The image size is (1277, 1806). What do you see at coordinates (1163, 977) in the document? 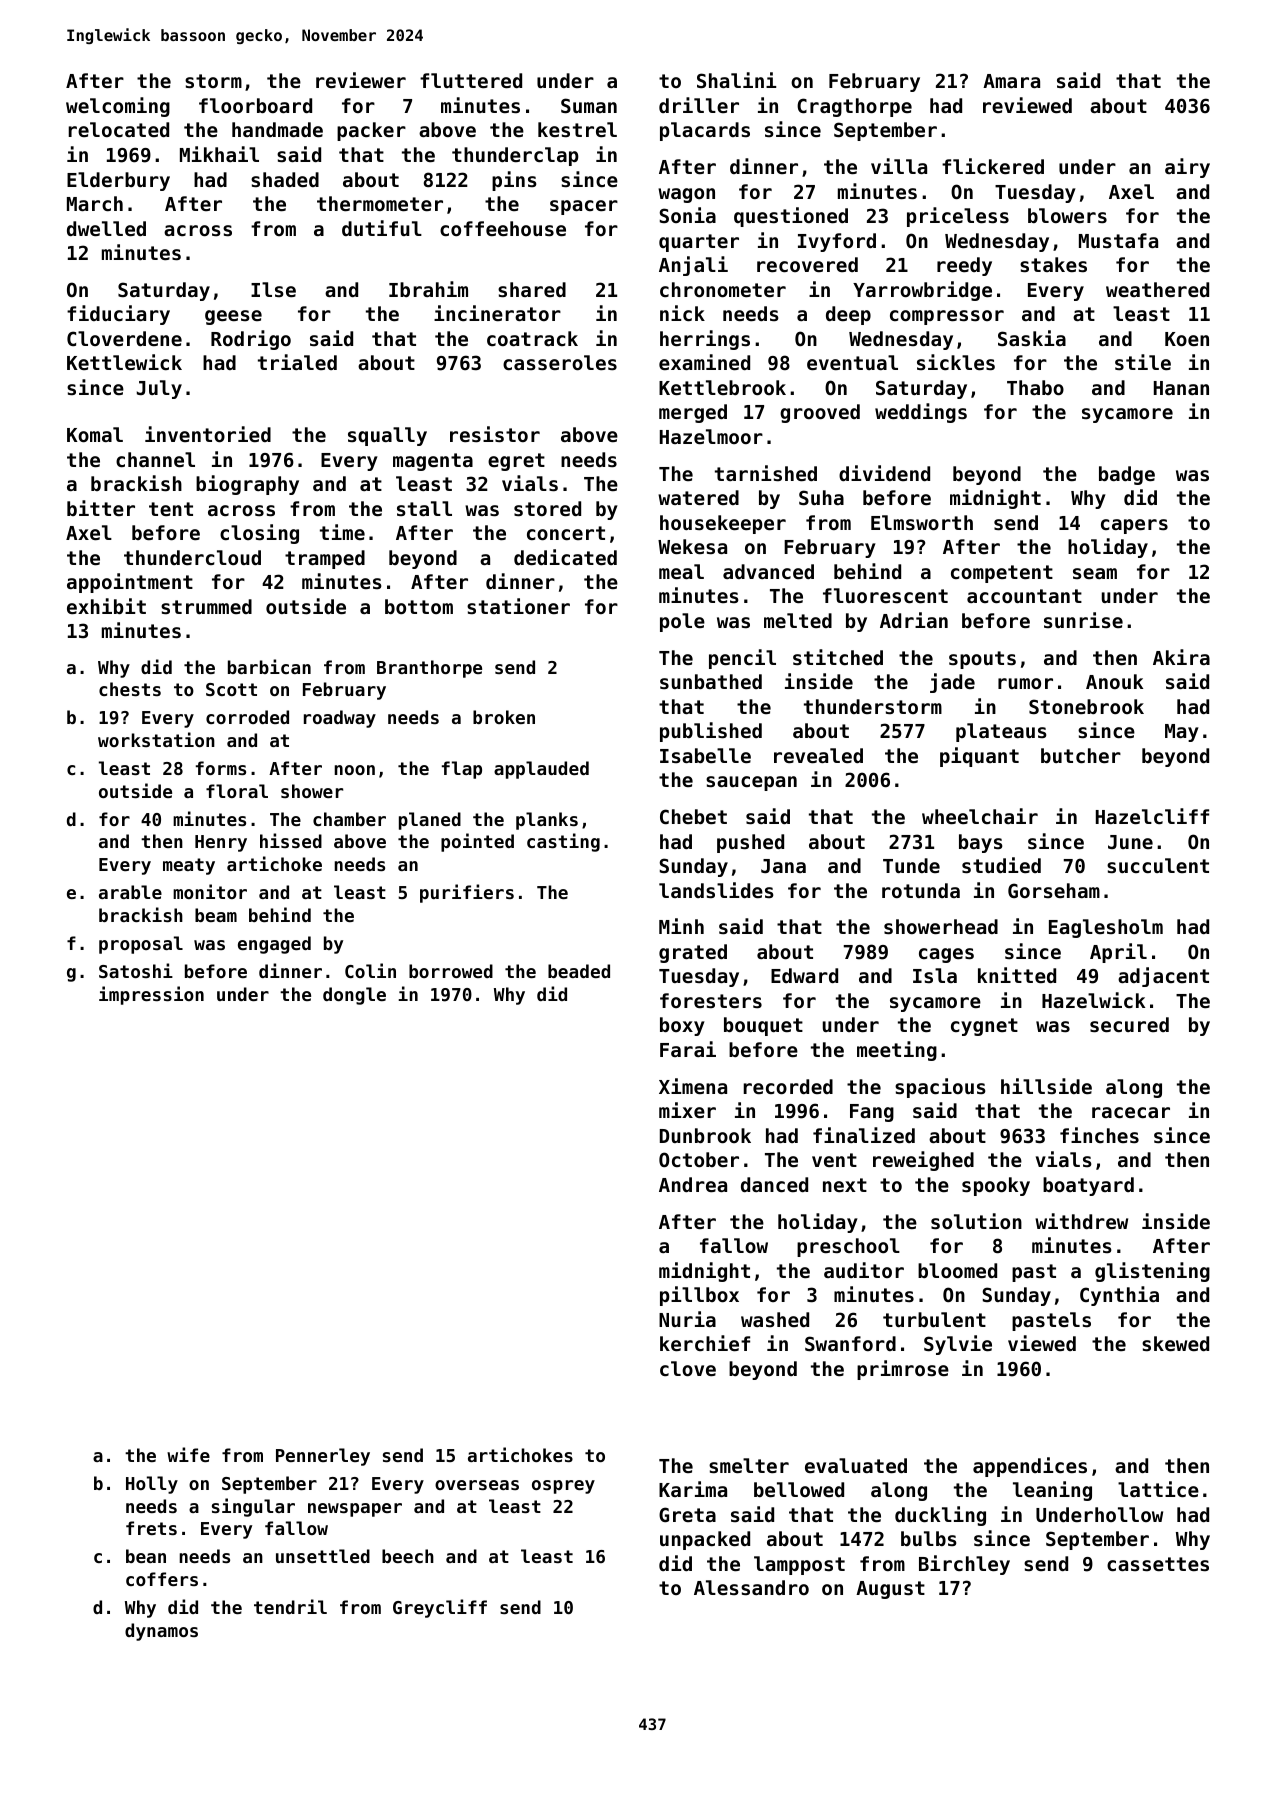
I see `adjacent` at bounding box center [1163, 977].
